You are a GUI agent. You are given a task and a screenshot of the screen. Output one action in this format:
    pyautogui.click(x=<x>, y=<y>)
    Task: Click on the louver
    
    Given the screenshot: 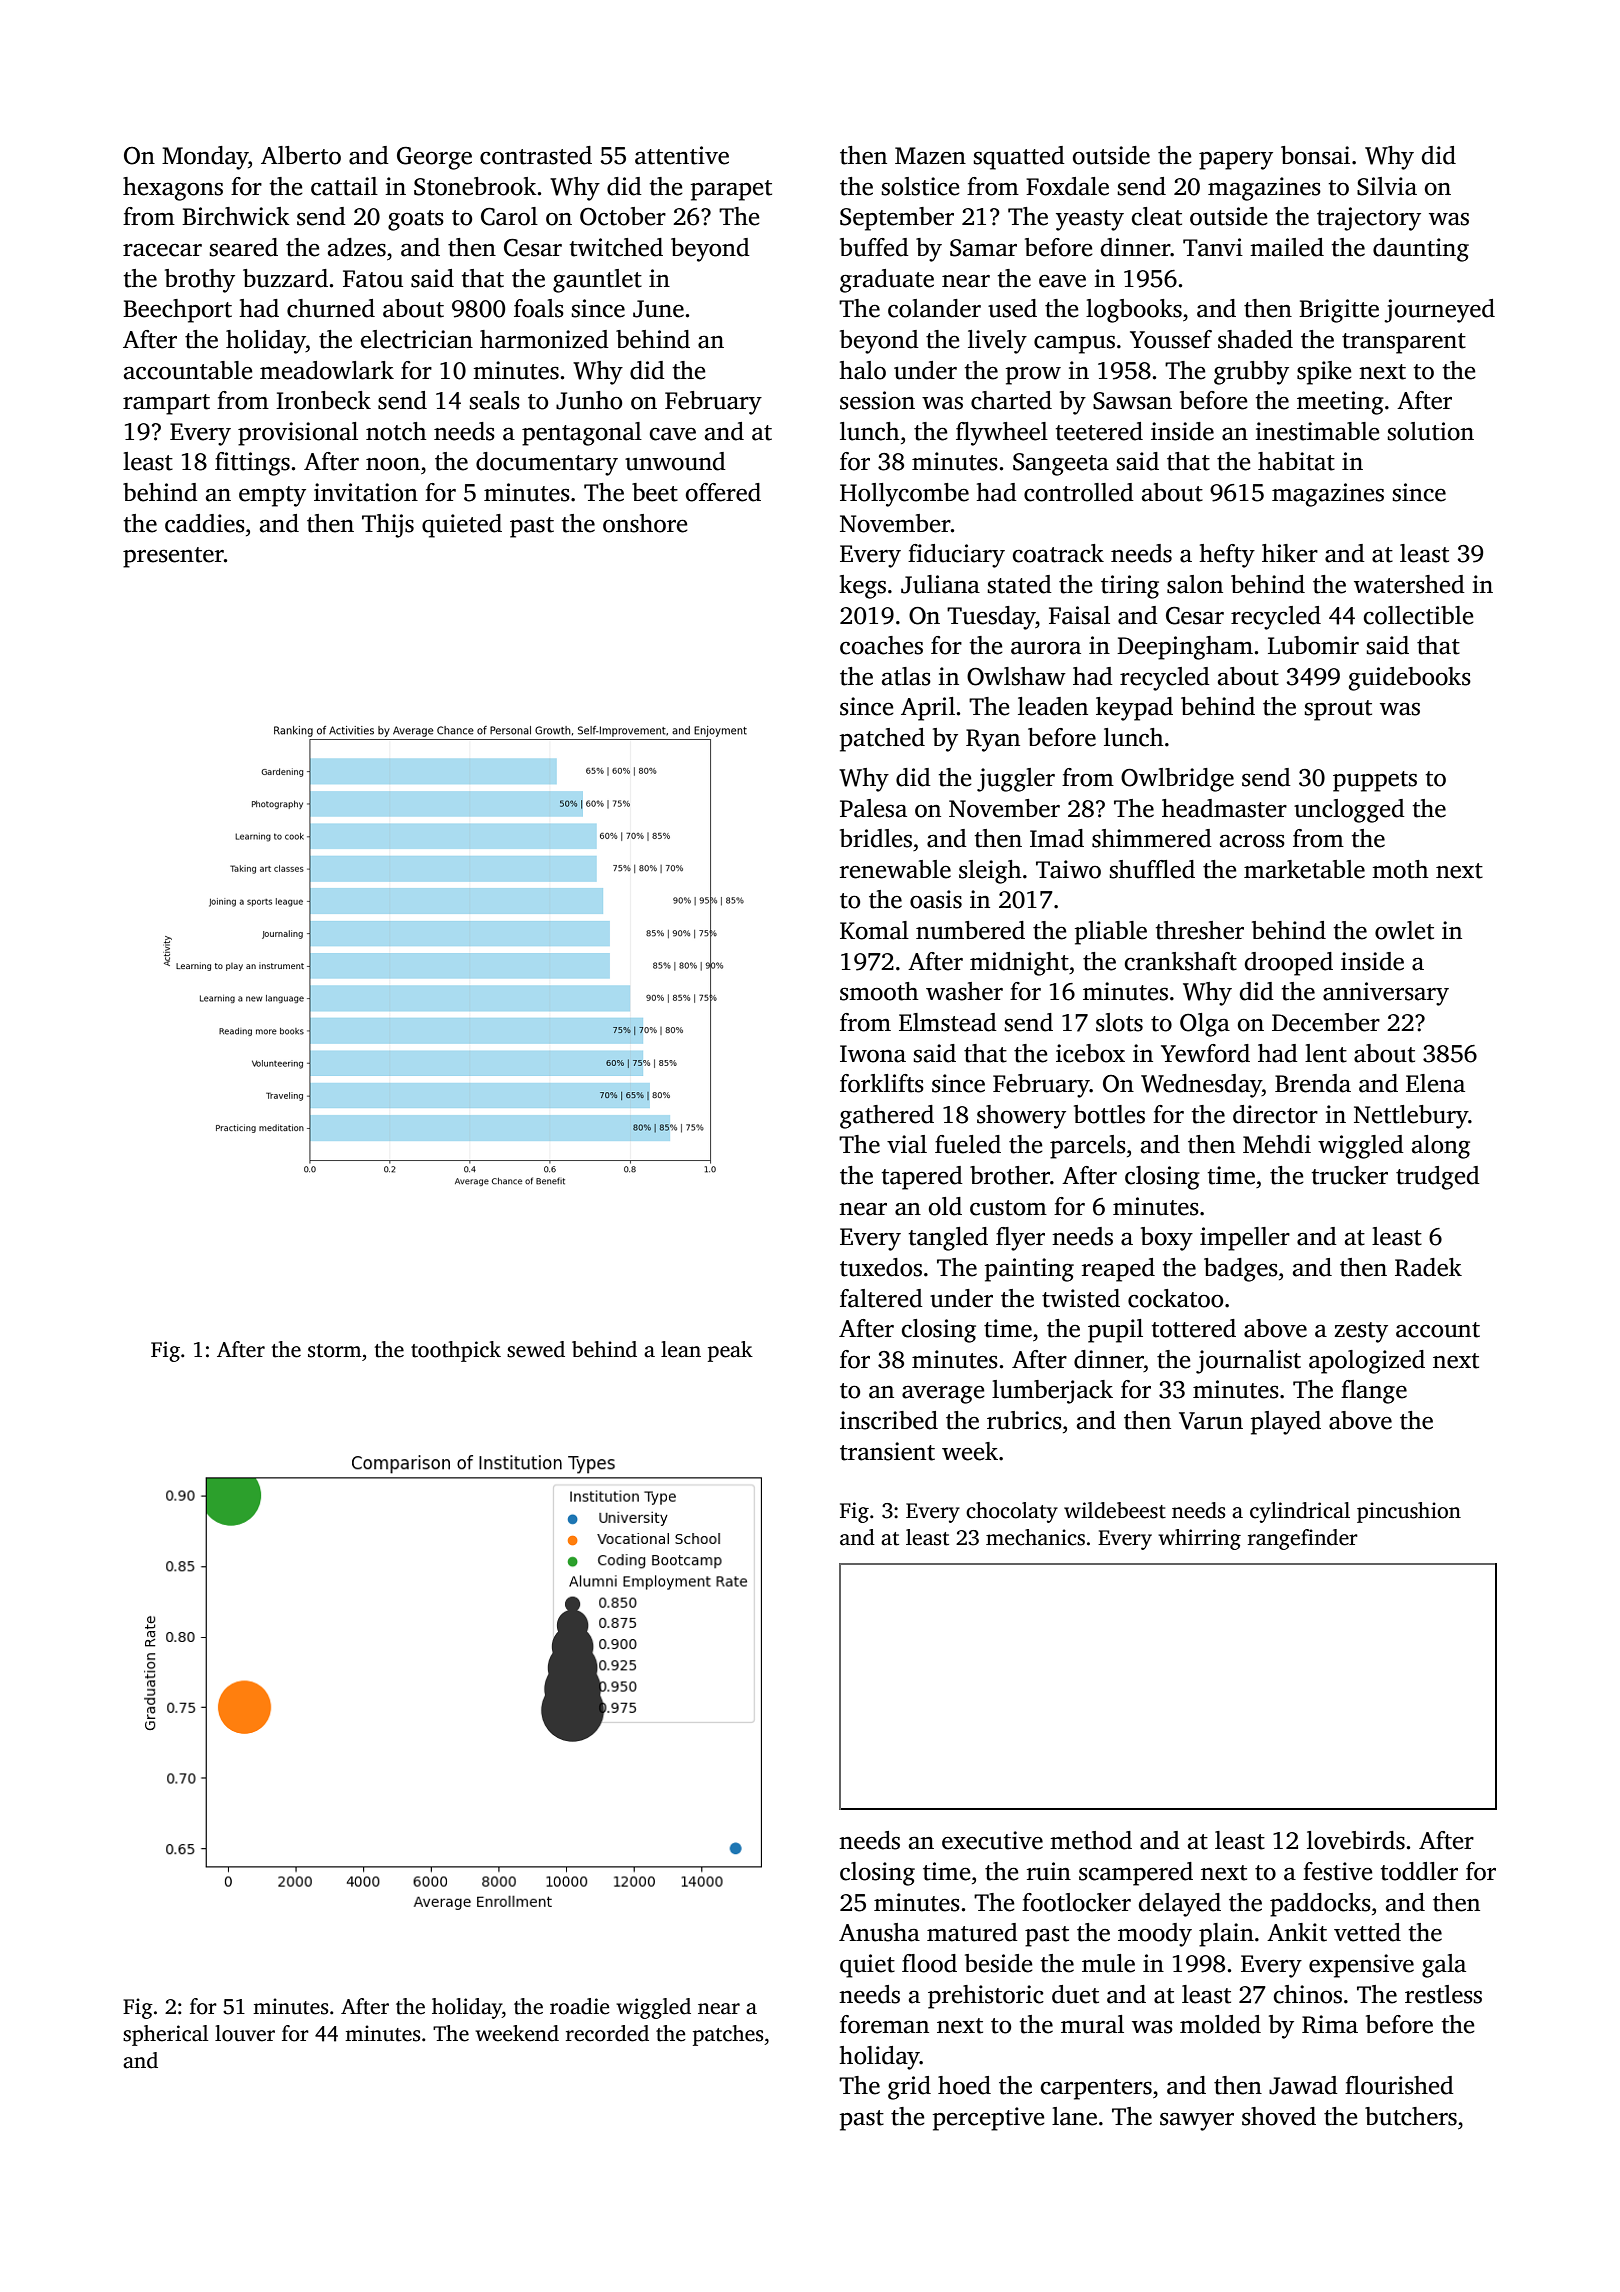 What is the action you would take?
    pyautogui.click(x=245, y=2033)
